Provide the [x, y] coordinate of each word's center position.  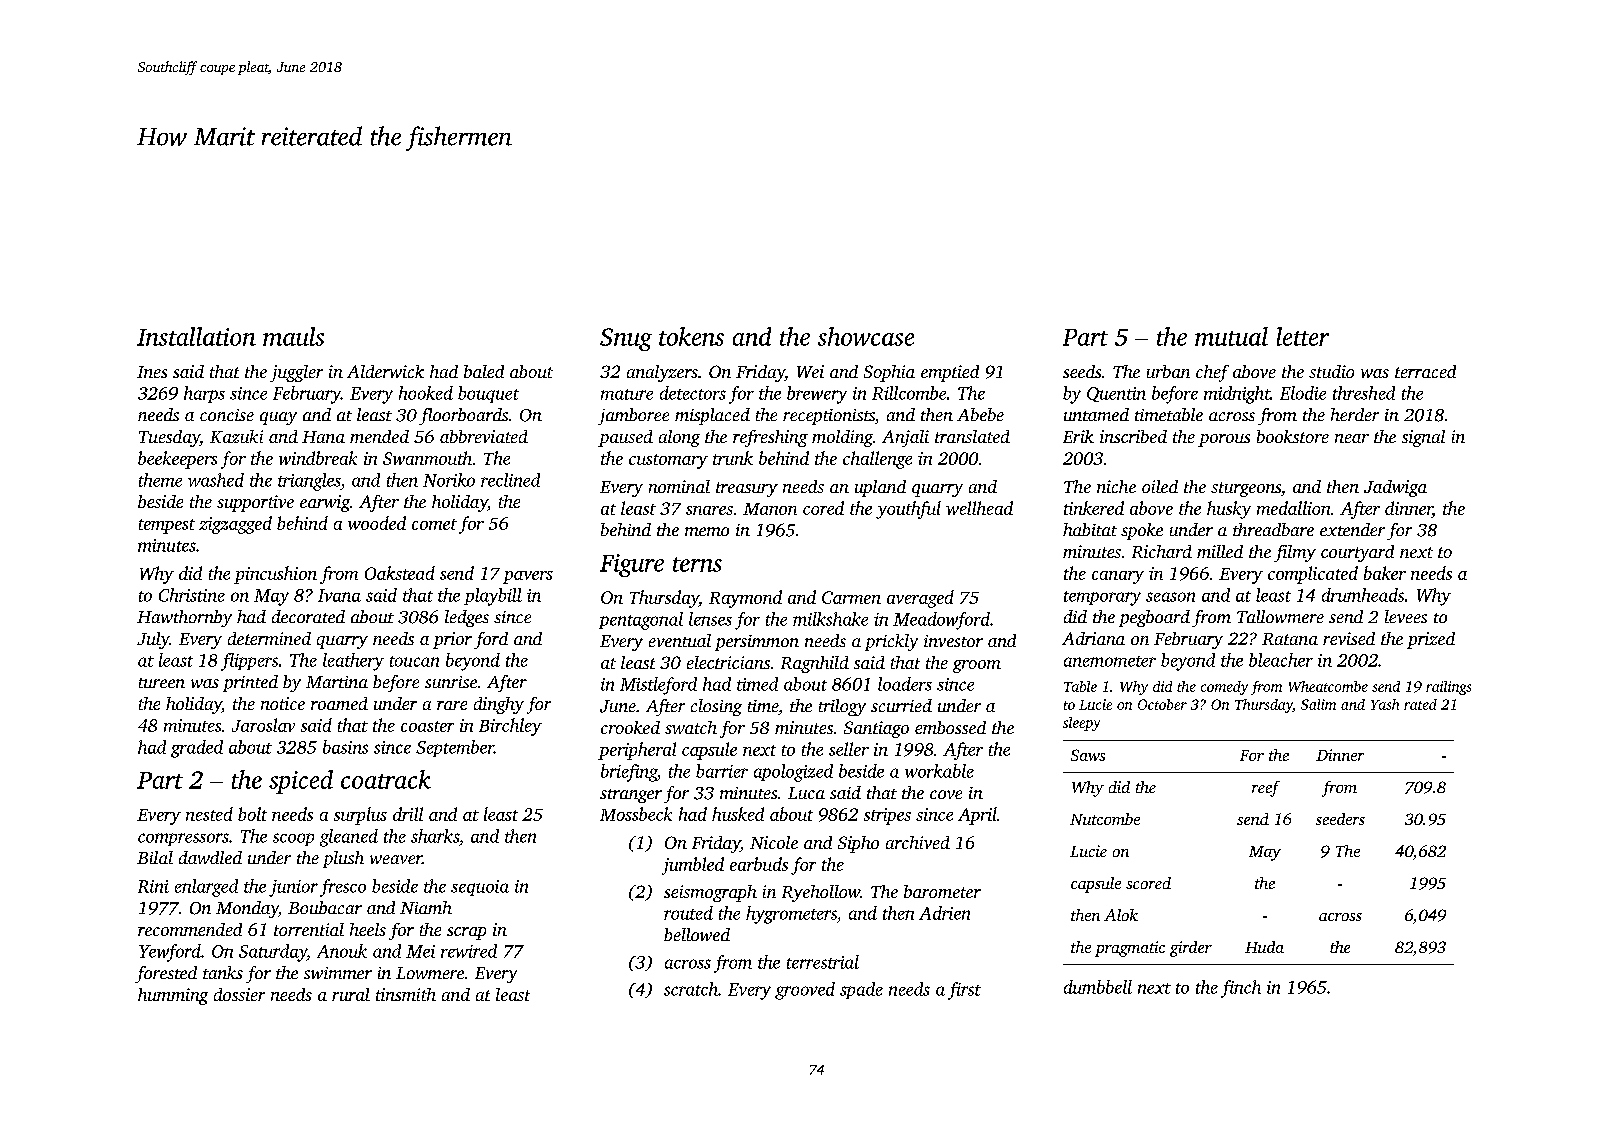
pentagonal [641, 621]
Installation [196, 336]
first [964, 991]
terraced [1425, 371]
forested [166, 974]
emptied [950, 373]
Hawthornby [184, 618]
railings [1448, 688]
